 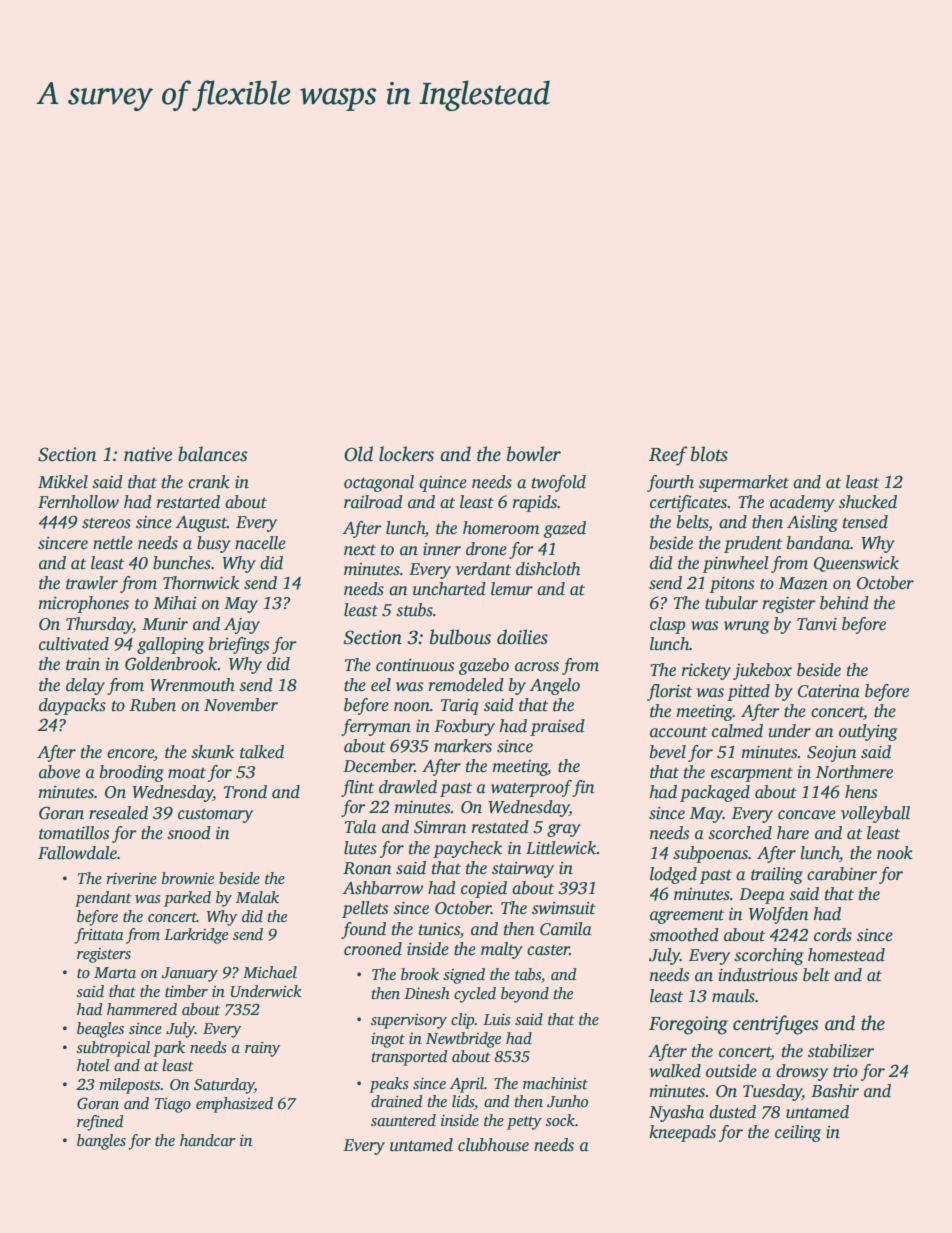 I want to click on hotel, so click(x=93, y=1065).
